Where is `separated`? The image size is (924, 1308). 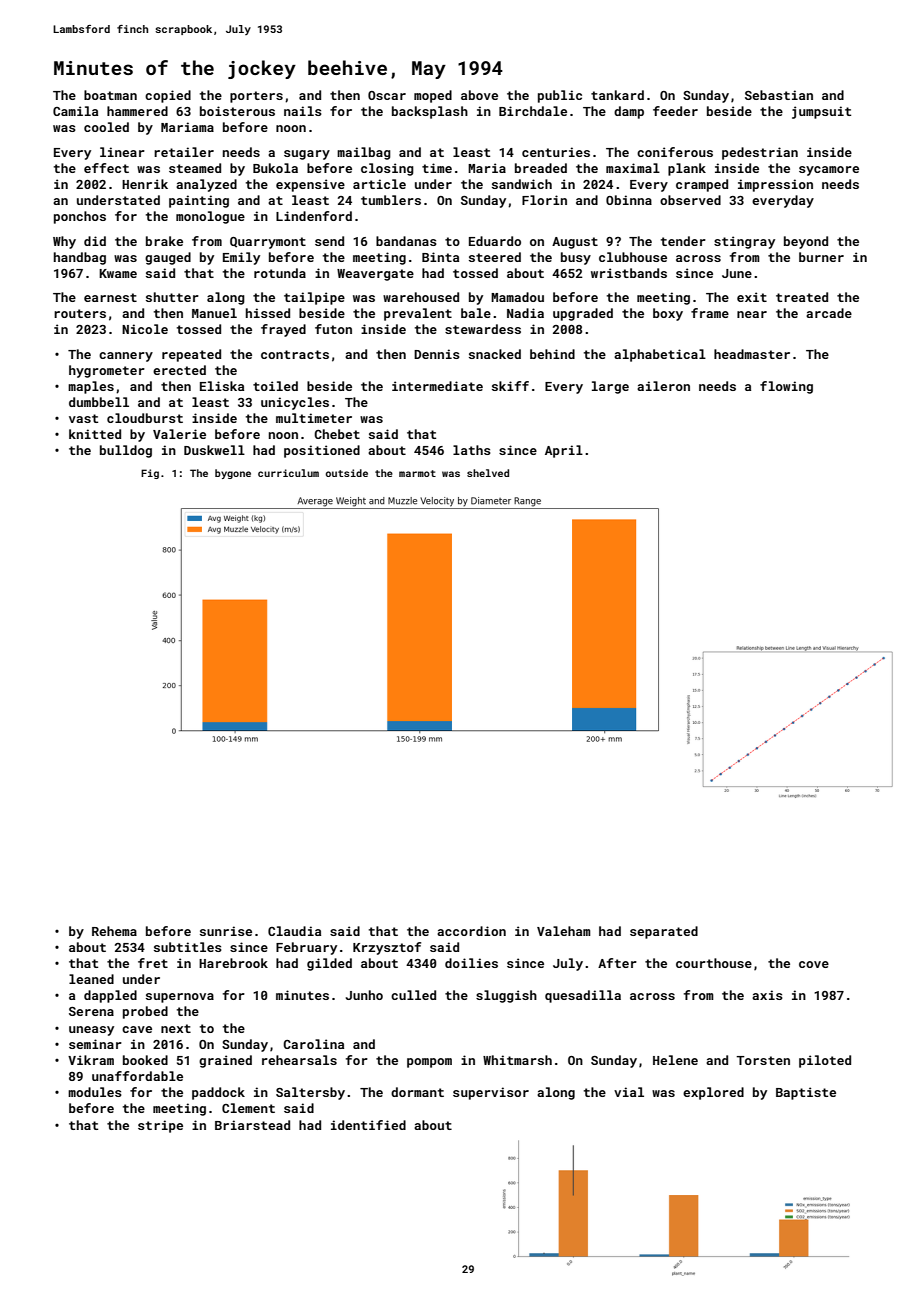 separated is located at coordinates (664, 932).
